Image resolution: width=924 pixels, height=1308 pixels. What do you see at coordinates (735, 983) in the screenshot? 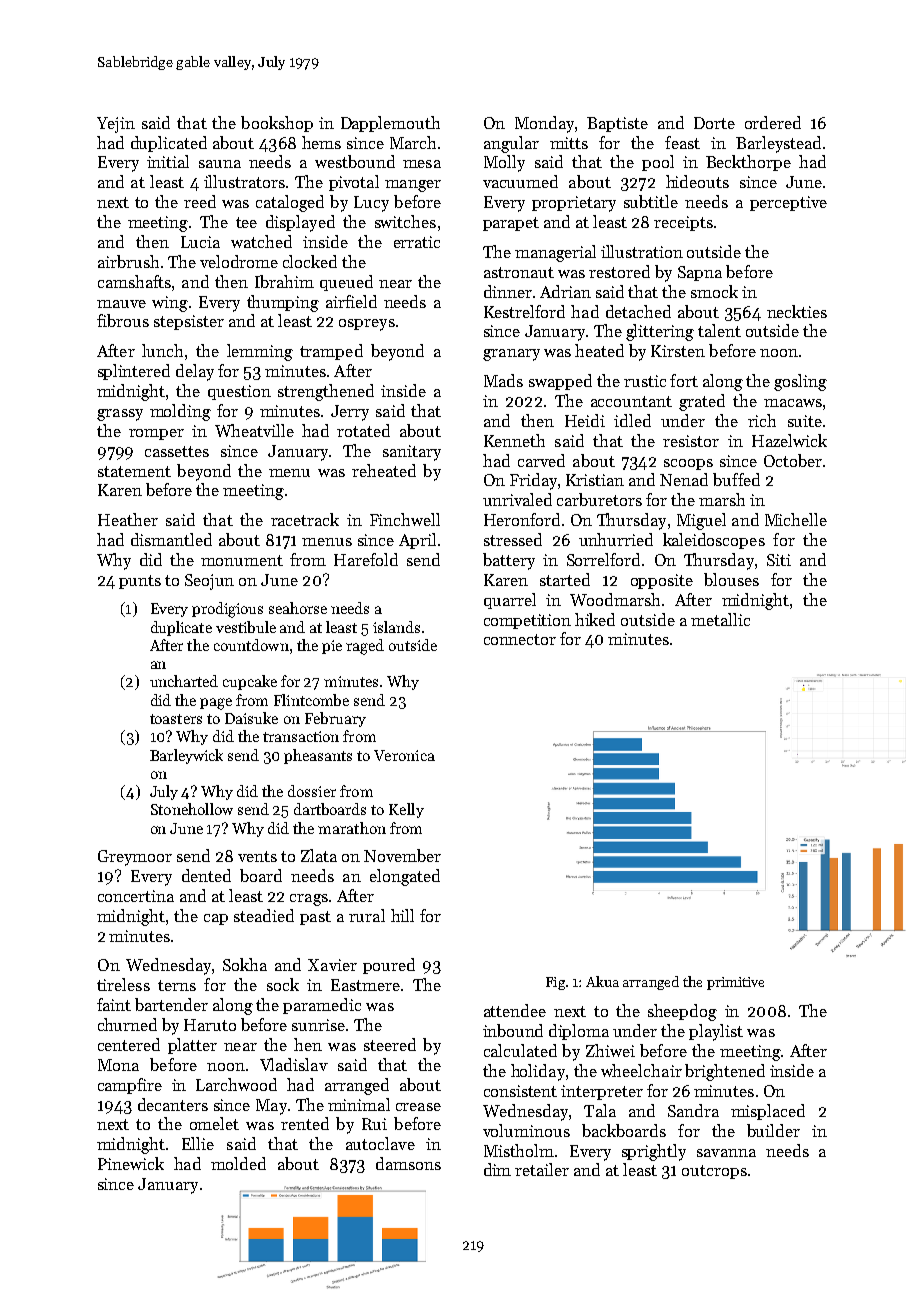
I see `primitive` at bounding box center [735, 983].
